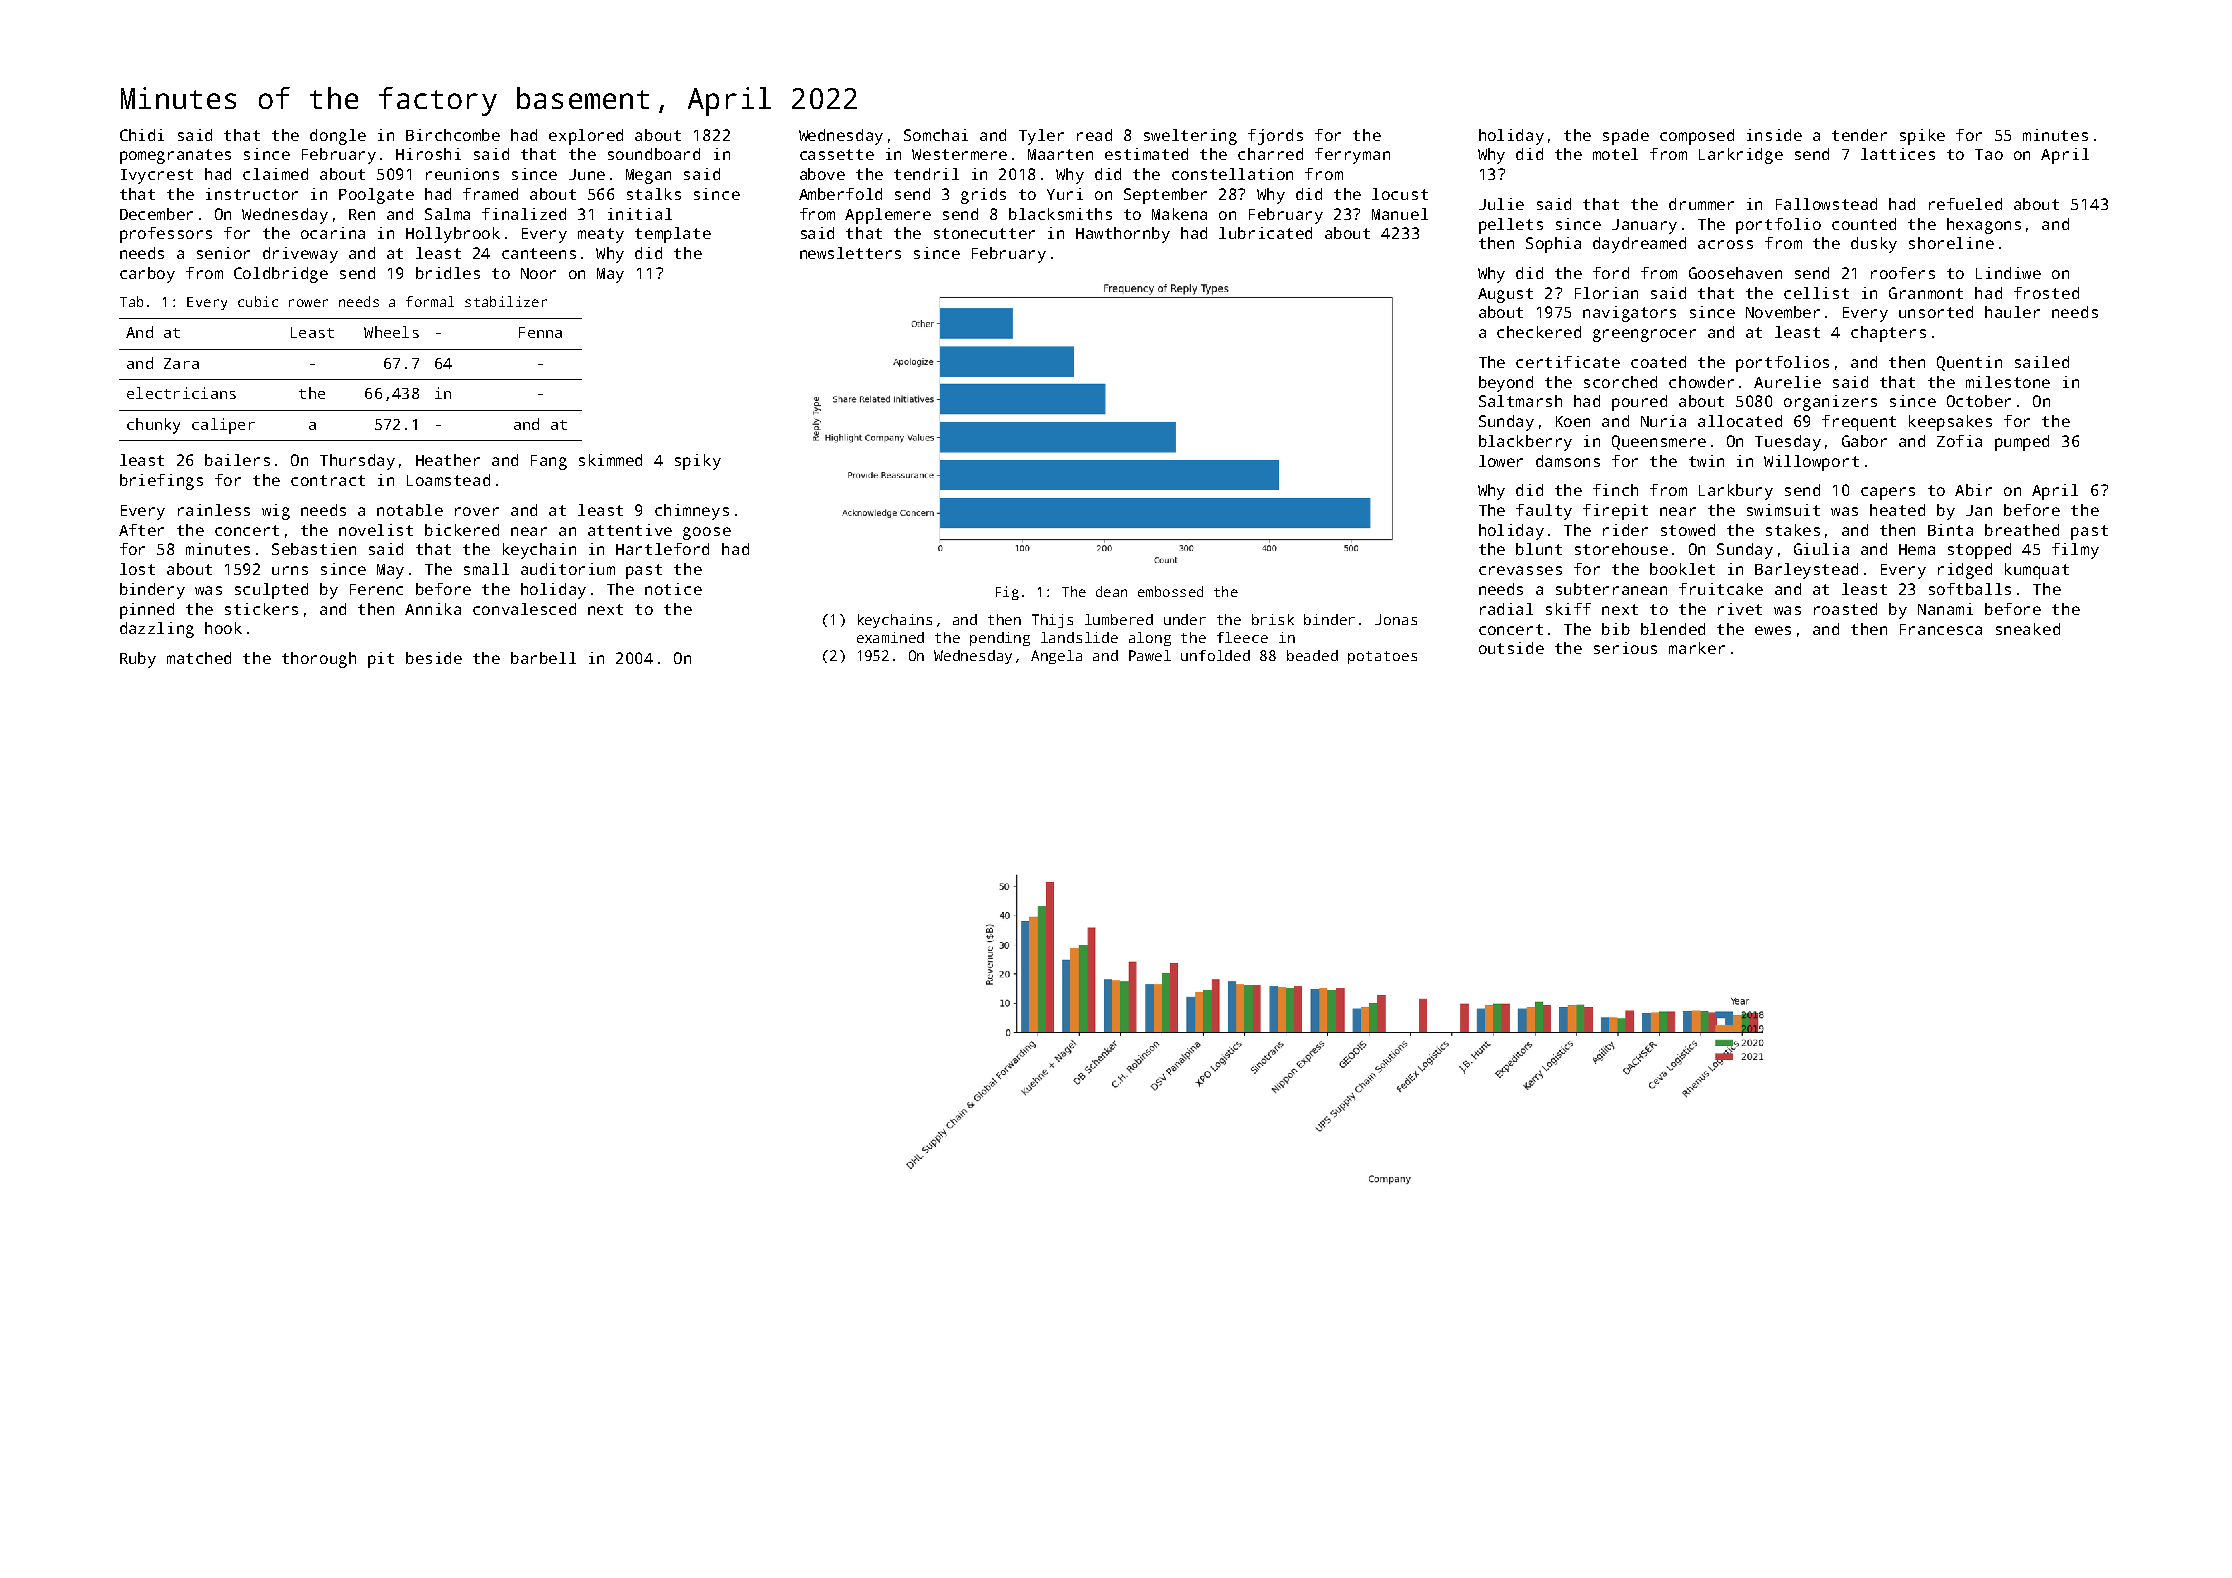  I want to click on Somchai, so click(936, 135).
